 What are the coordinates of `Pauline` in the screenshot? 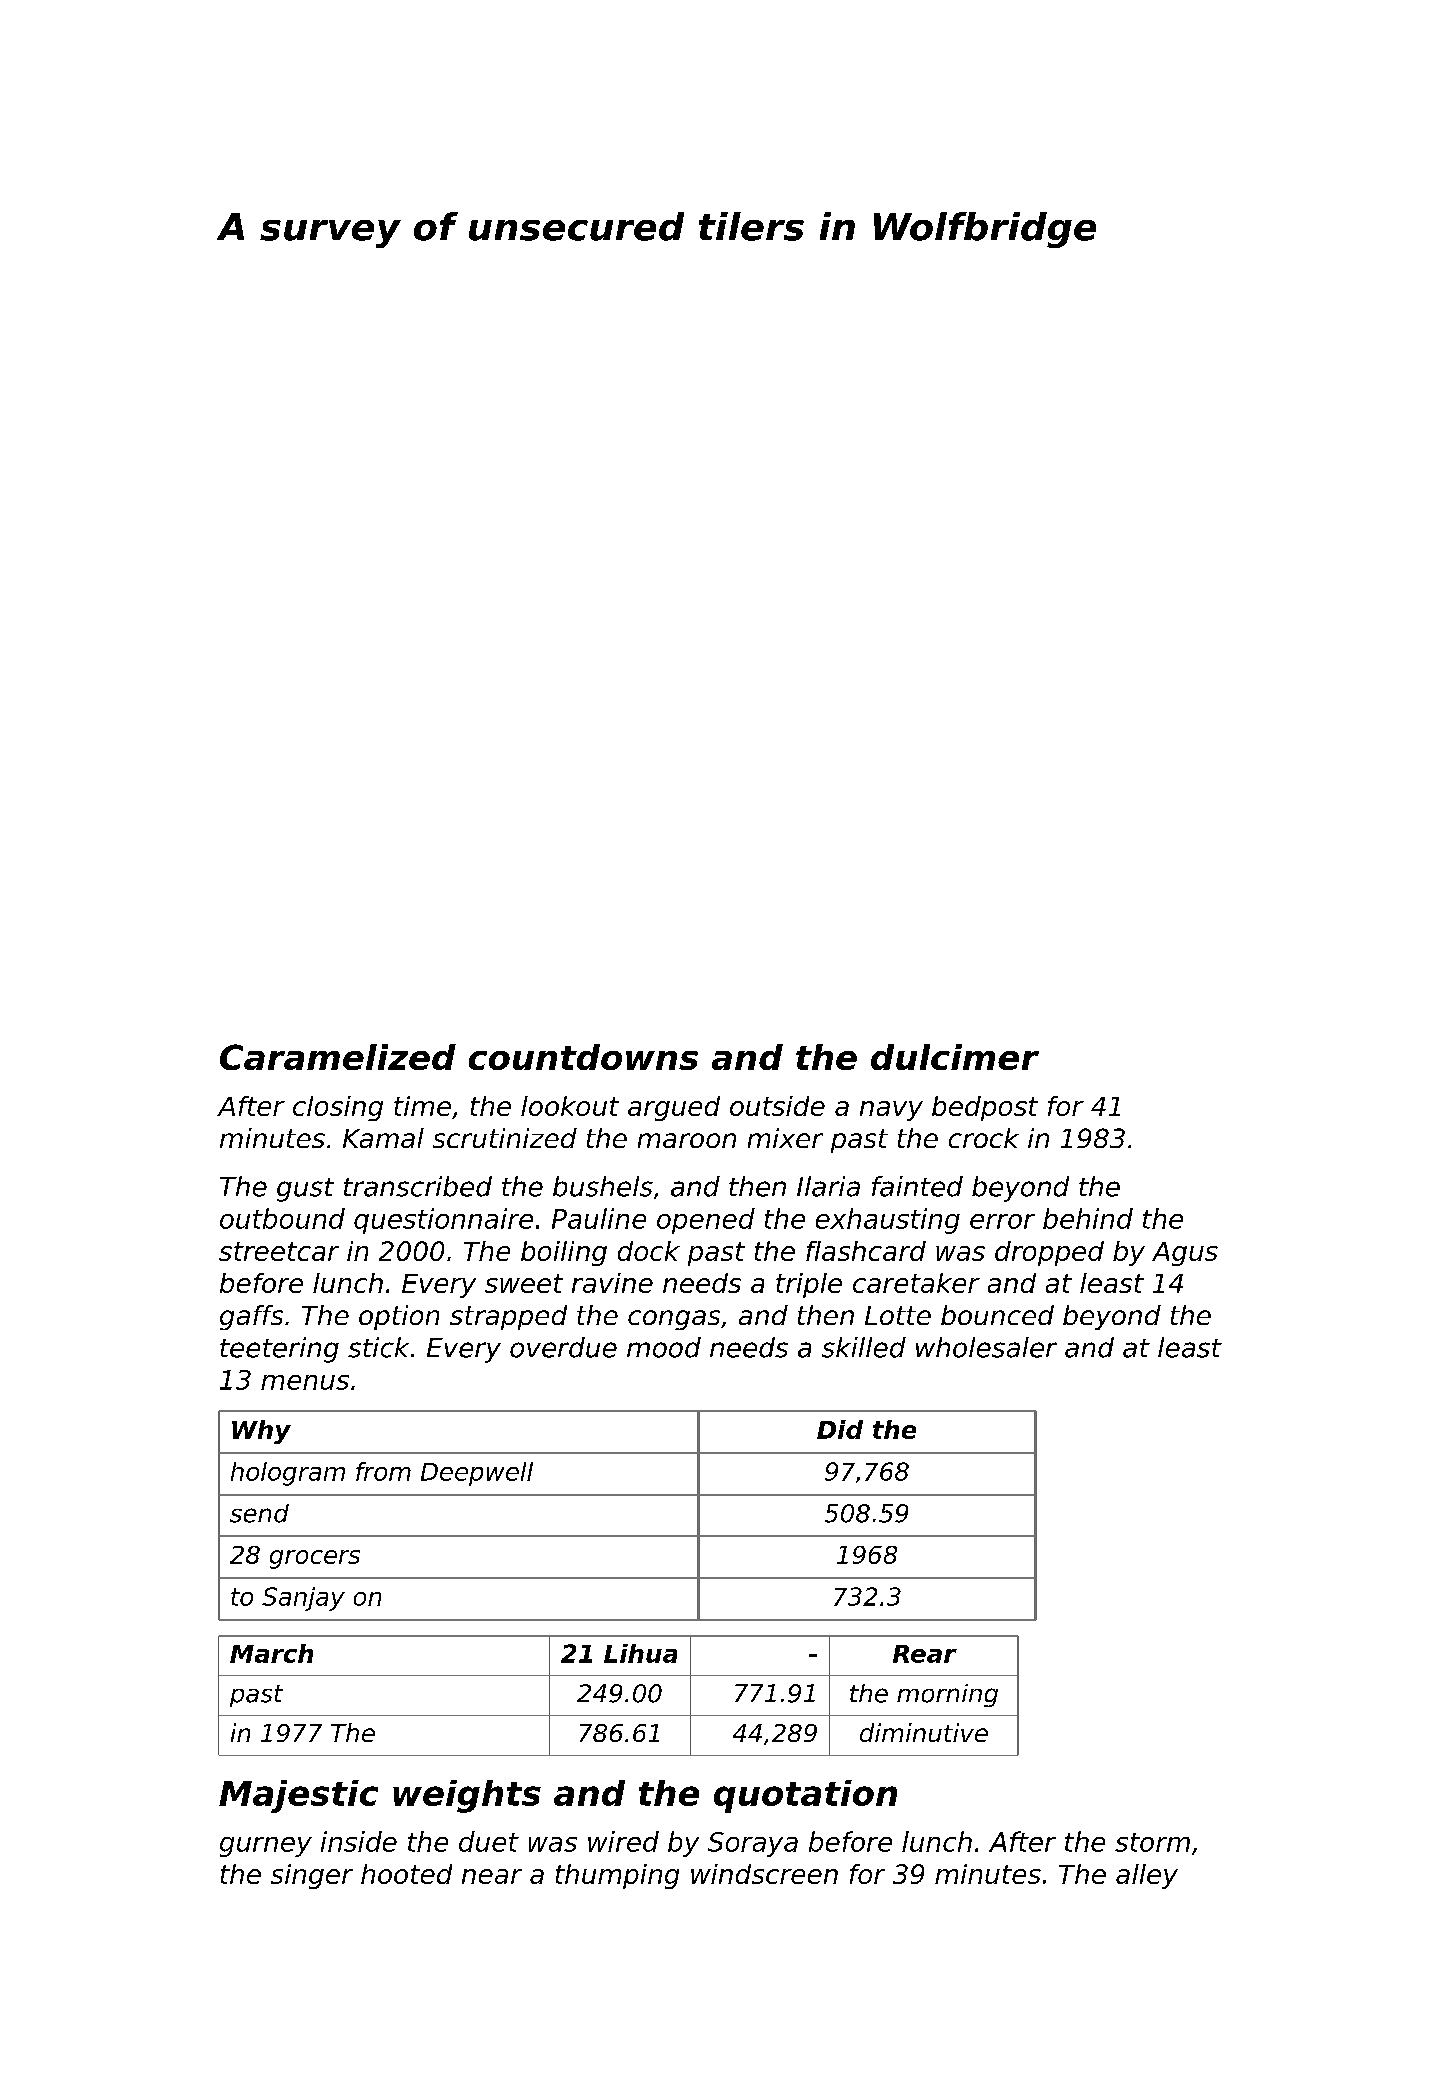 It's located at (599, 1218).
